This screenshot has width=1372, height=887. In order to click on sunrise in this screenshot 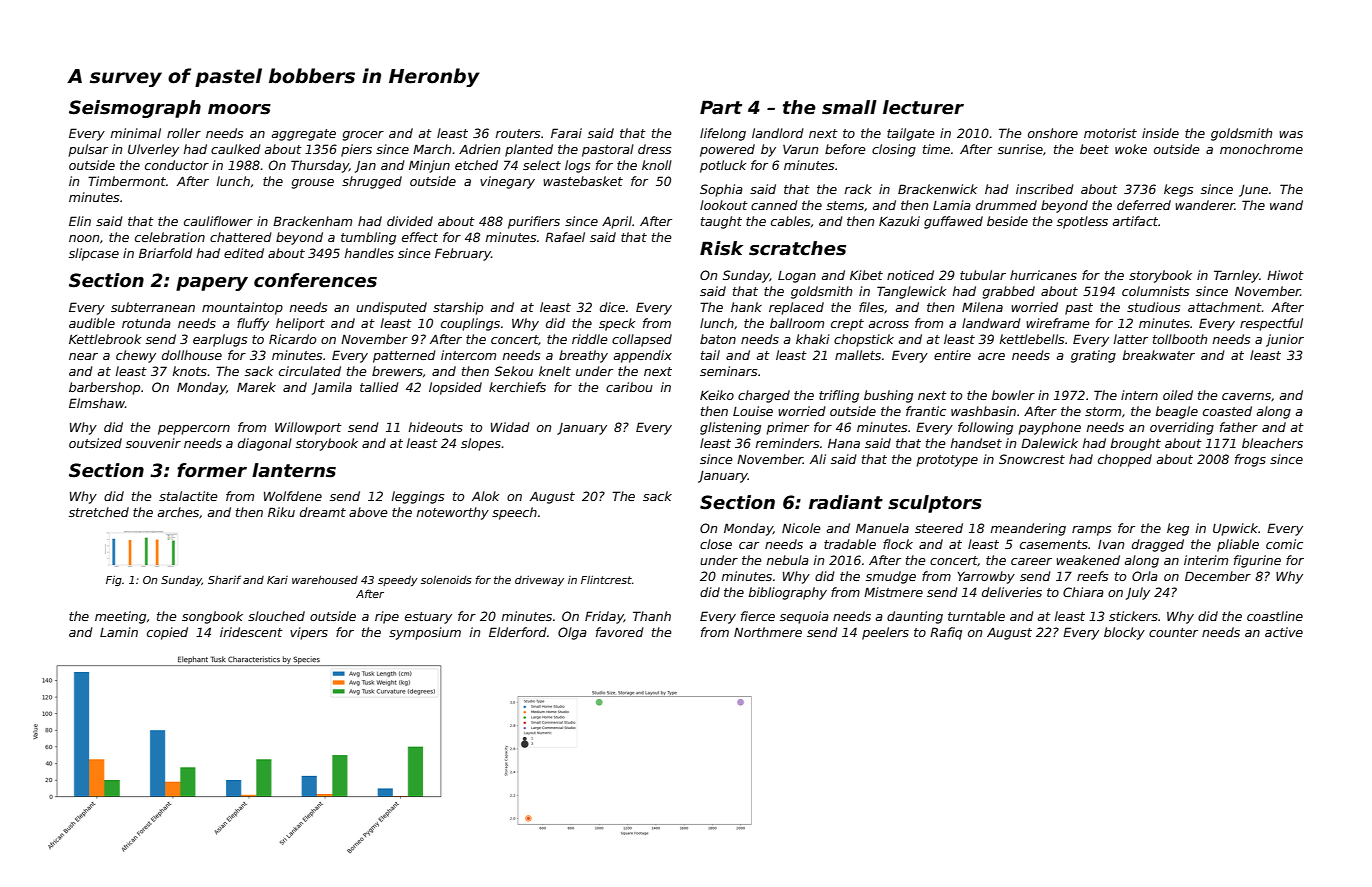, I will do `click(1020, 149)`.
